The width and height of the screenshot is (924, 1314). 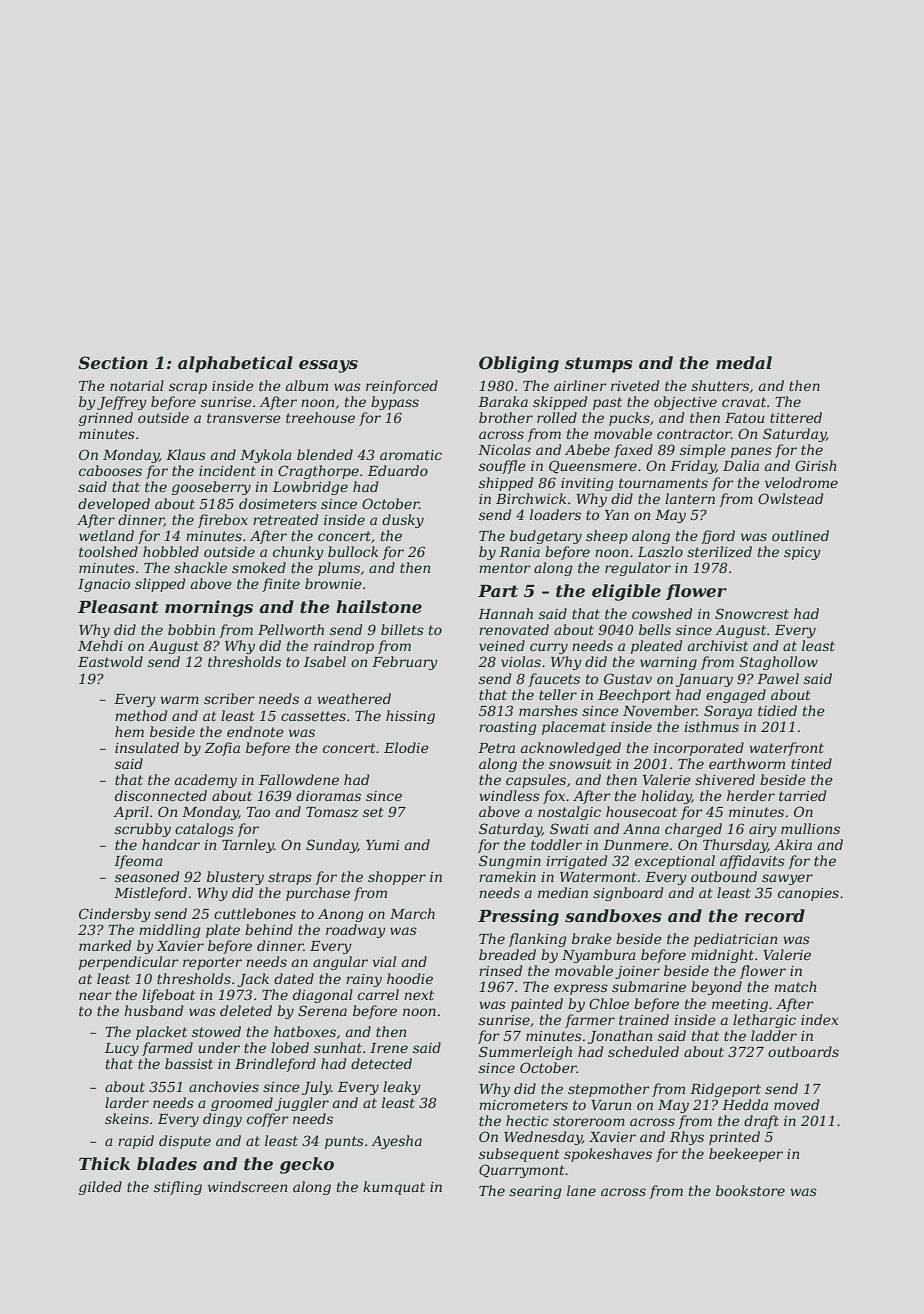 What do you see at coordinates (389, 1048) in the screenshot?
I see `Irene` at bounding box center [389, 1048].
